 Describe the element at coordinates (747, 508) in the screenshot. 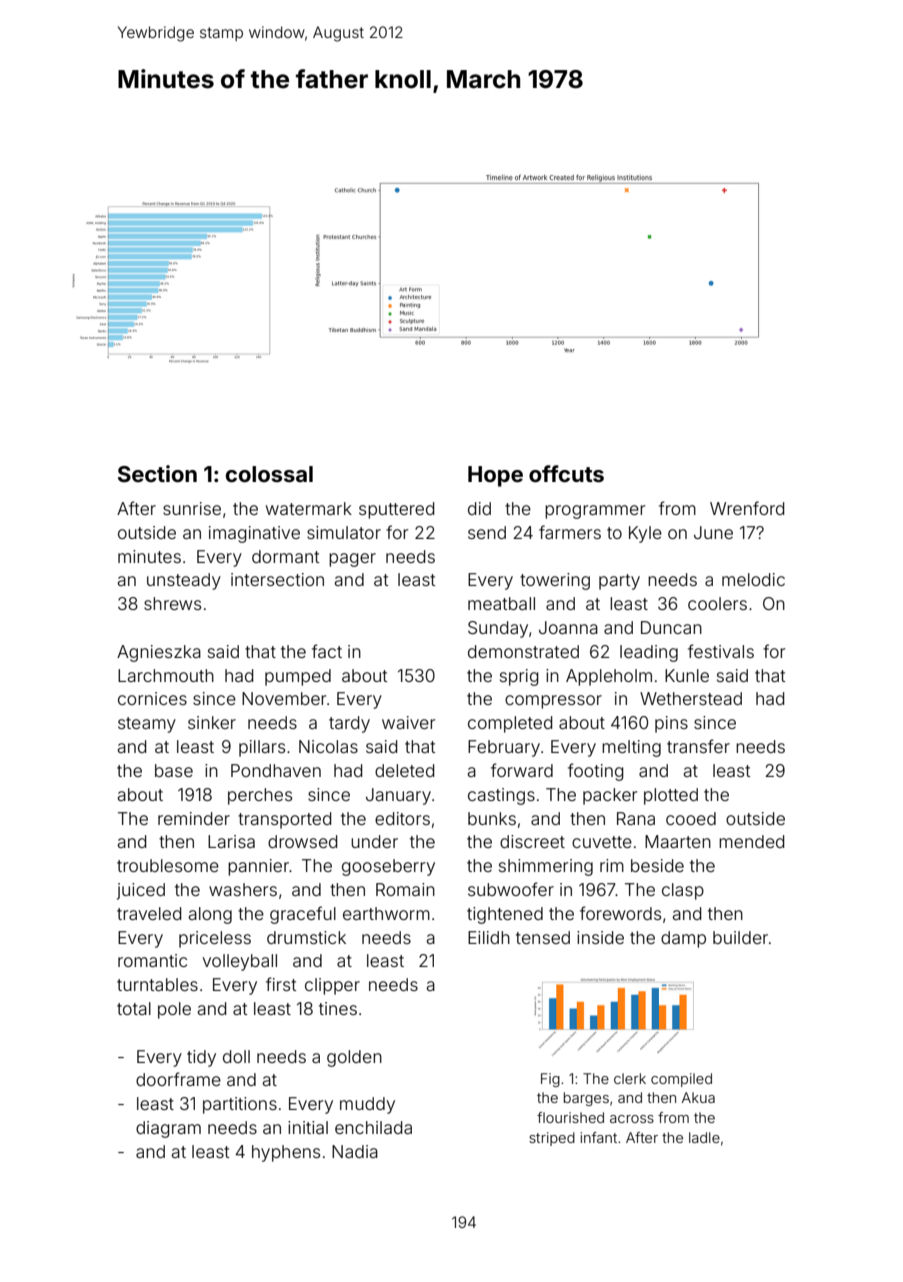

I see `Wrenford` at that location.
